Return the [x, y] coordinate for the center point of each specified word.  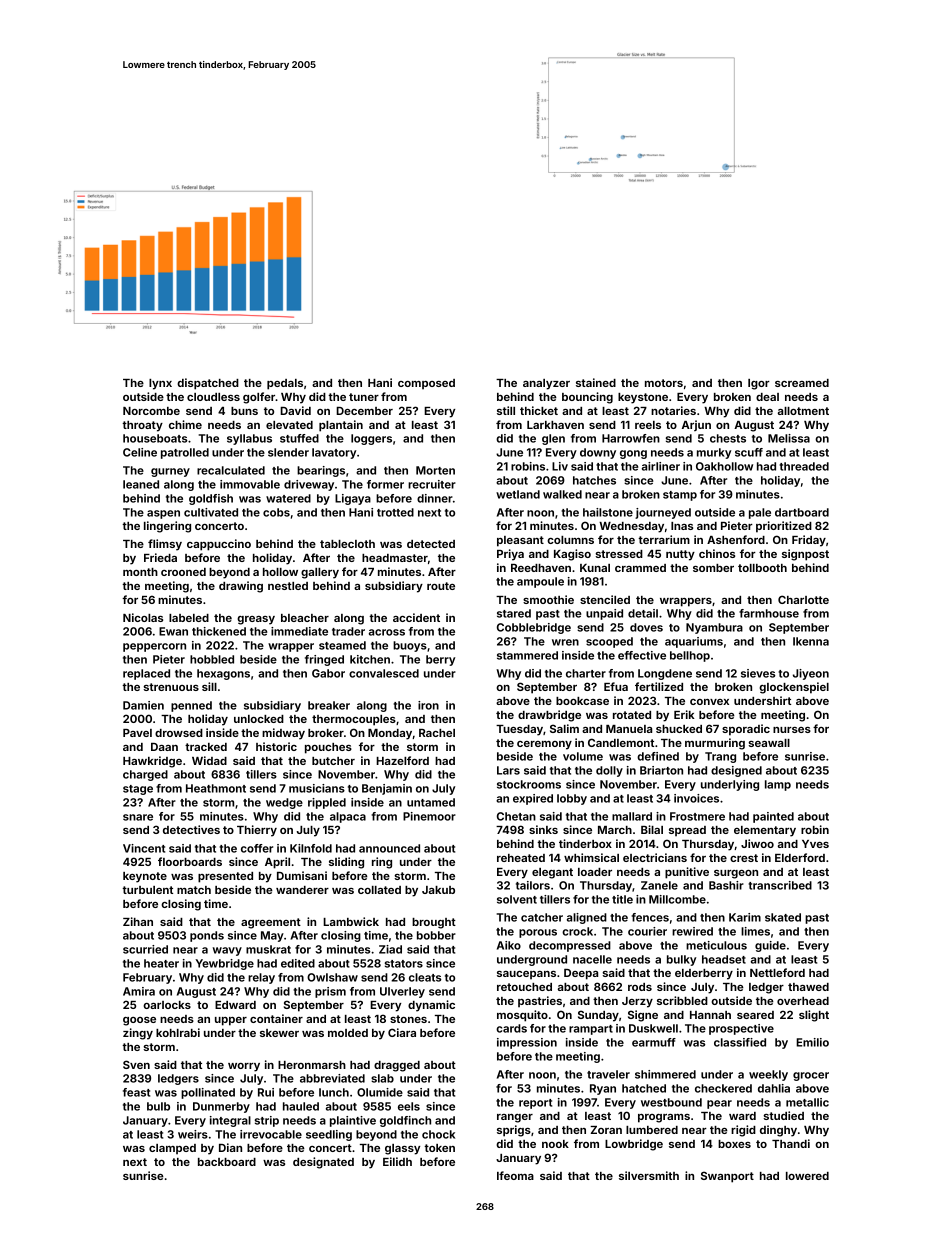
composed [426, 384]
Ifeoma [515, 1175]
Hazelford [402, 760]
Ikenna [811, 641]
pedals [285, 384]
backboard [227, 1162]
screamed [802, 383]
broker [326, 733]
